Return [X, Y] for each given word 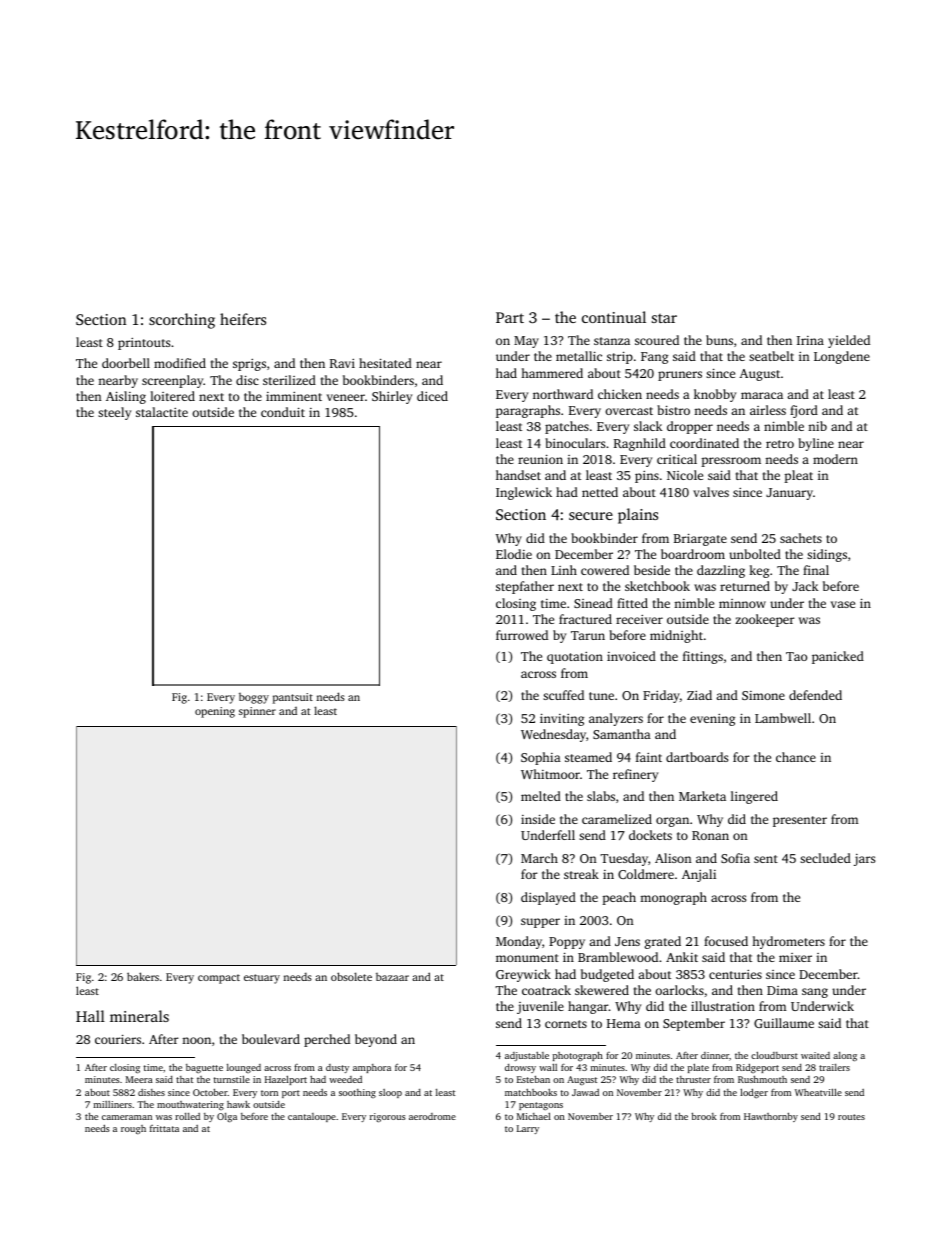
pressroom [731, 462]
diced [432, 396]
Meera [139, 1079]
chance [796, 757]
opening [215, 712]
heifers [243, 319]
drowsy [520, 1068]
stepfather [525, 587]
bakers [143, 976]
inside [538, 819]
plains [638, 516]
